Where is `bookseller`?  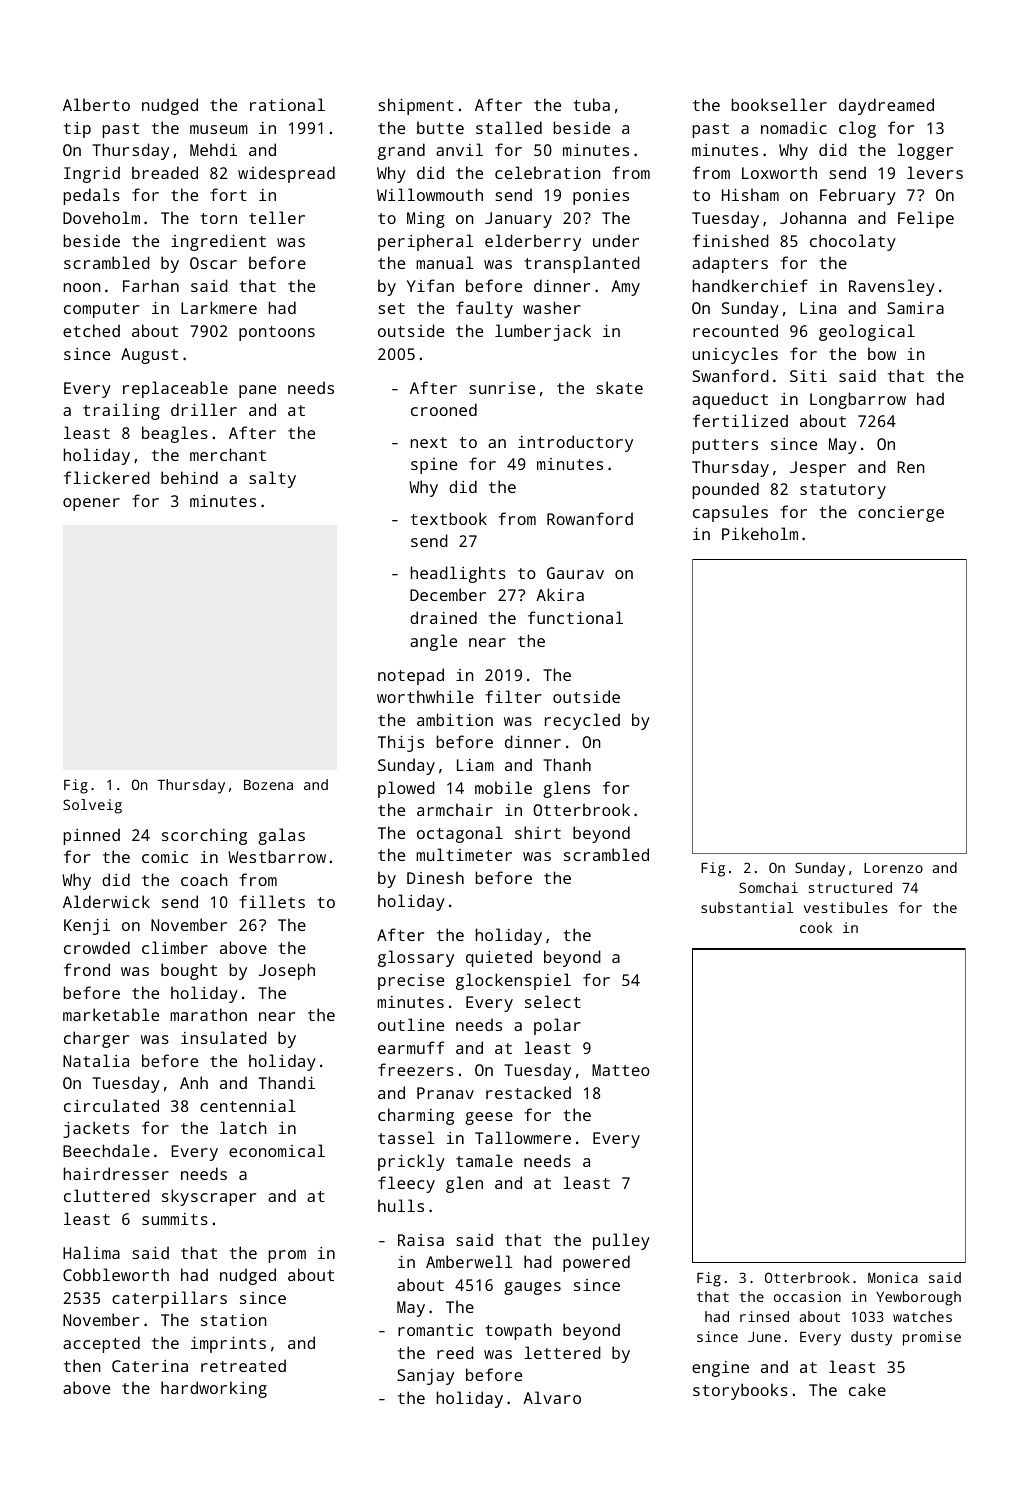 bookseller is located at coordinates (779, 104).
